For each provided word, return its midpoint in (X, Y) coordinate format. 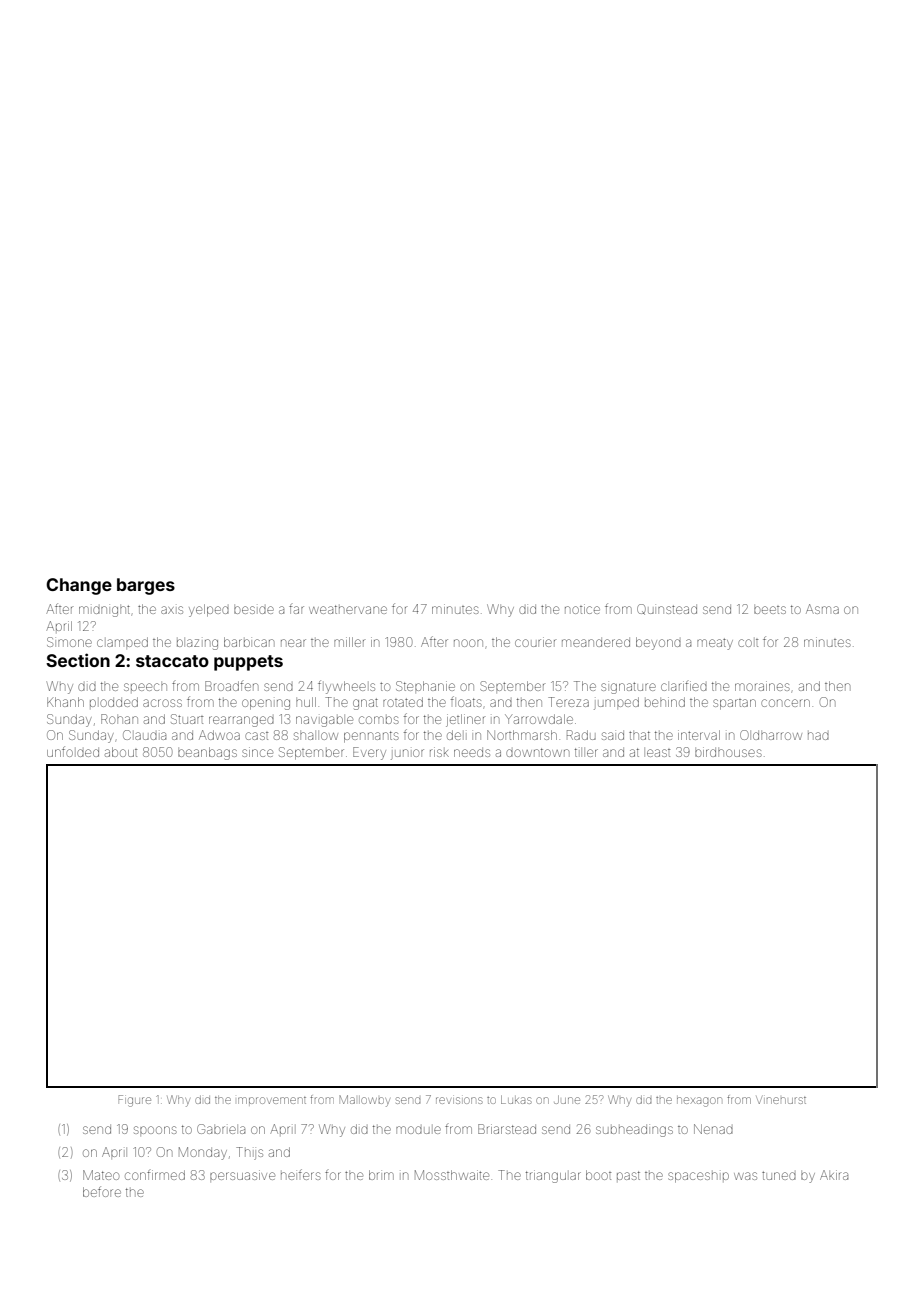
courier (535, 642)
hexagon (699, 1102)
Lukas (516, 1100)
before (102, 1191)
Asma (822, 609)
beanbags (207, 753)
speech (145, 687)
